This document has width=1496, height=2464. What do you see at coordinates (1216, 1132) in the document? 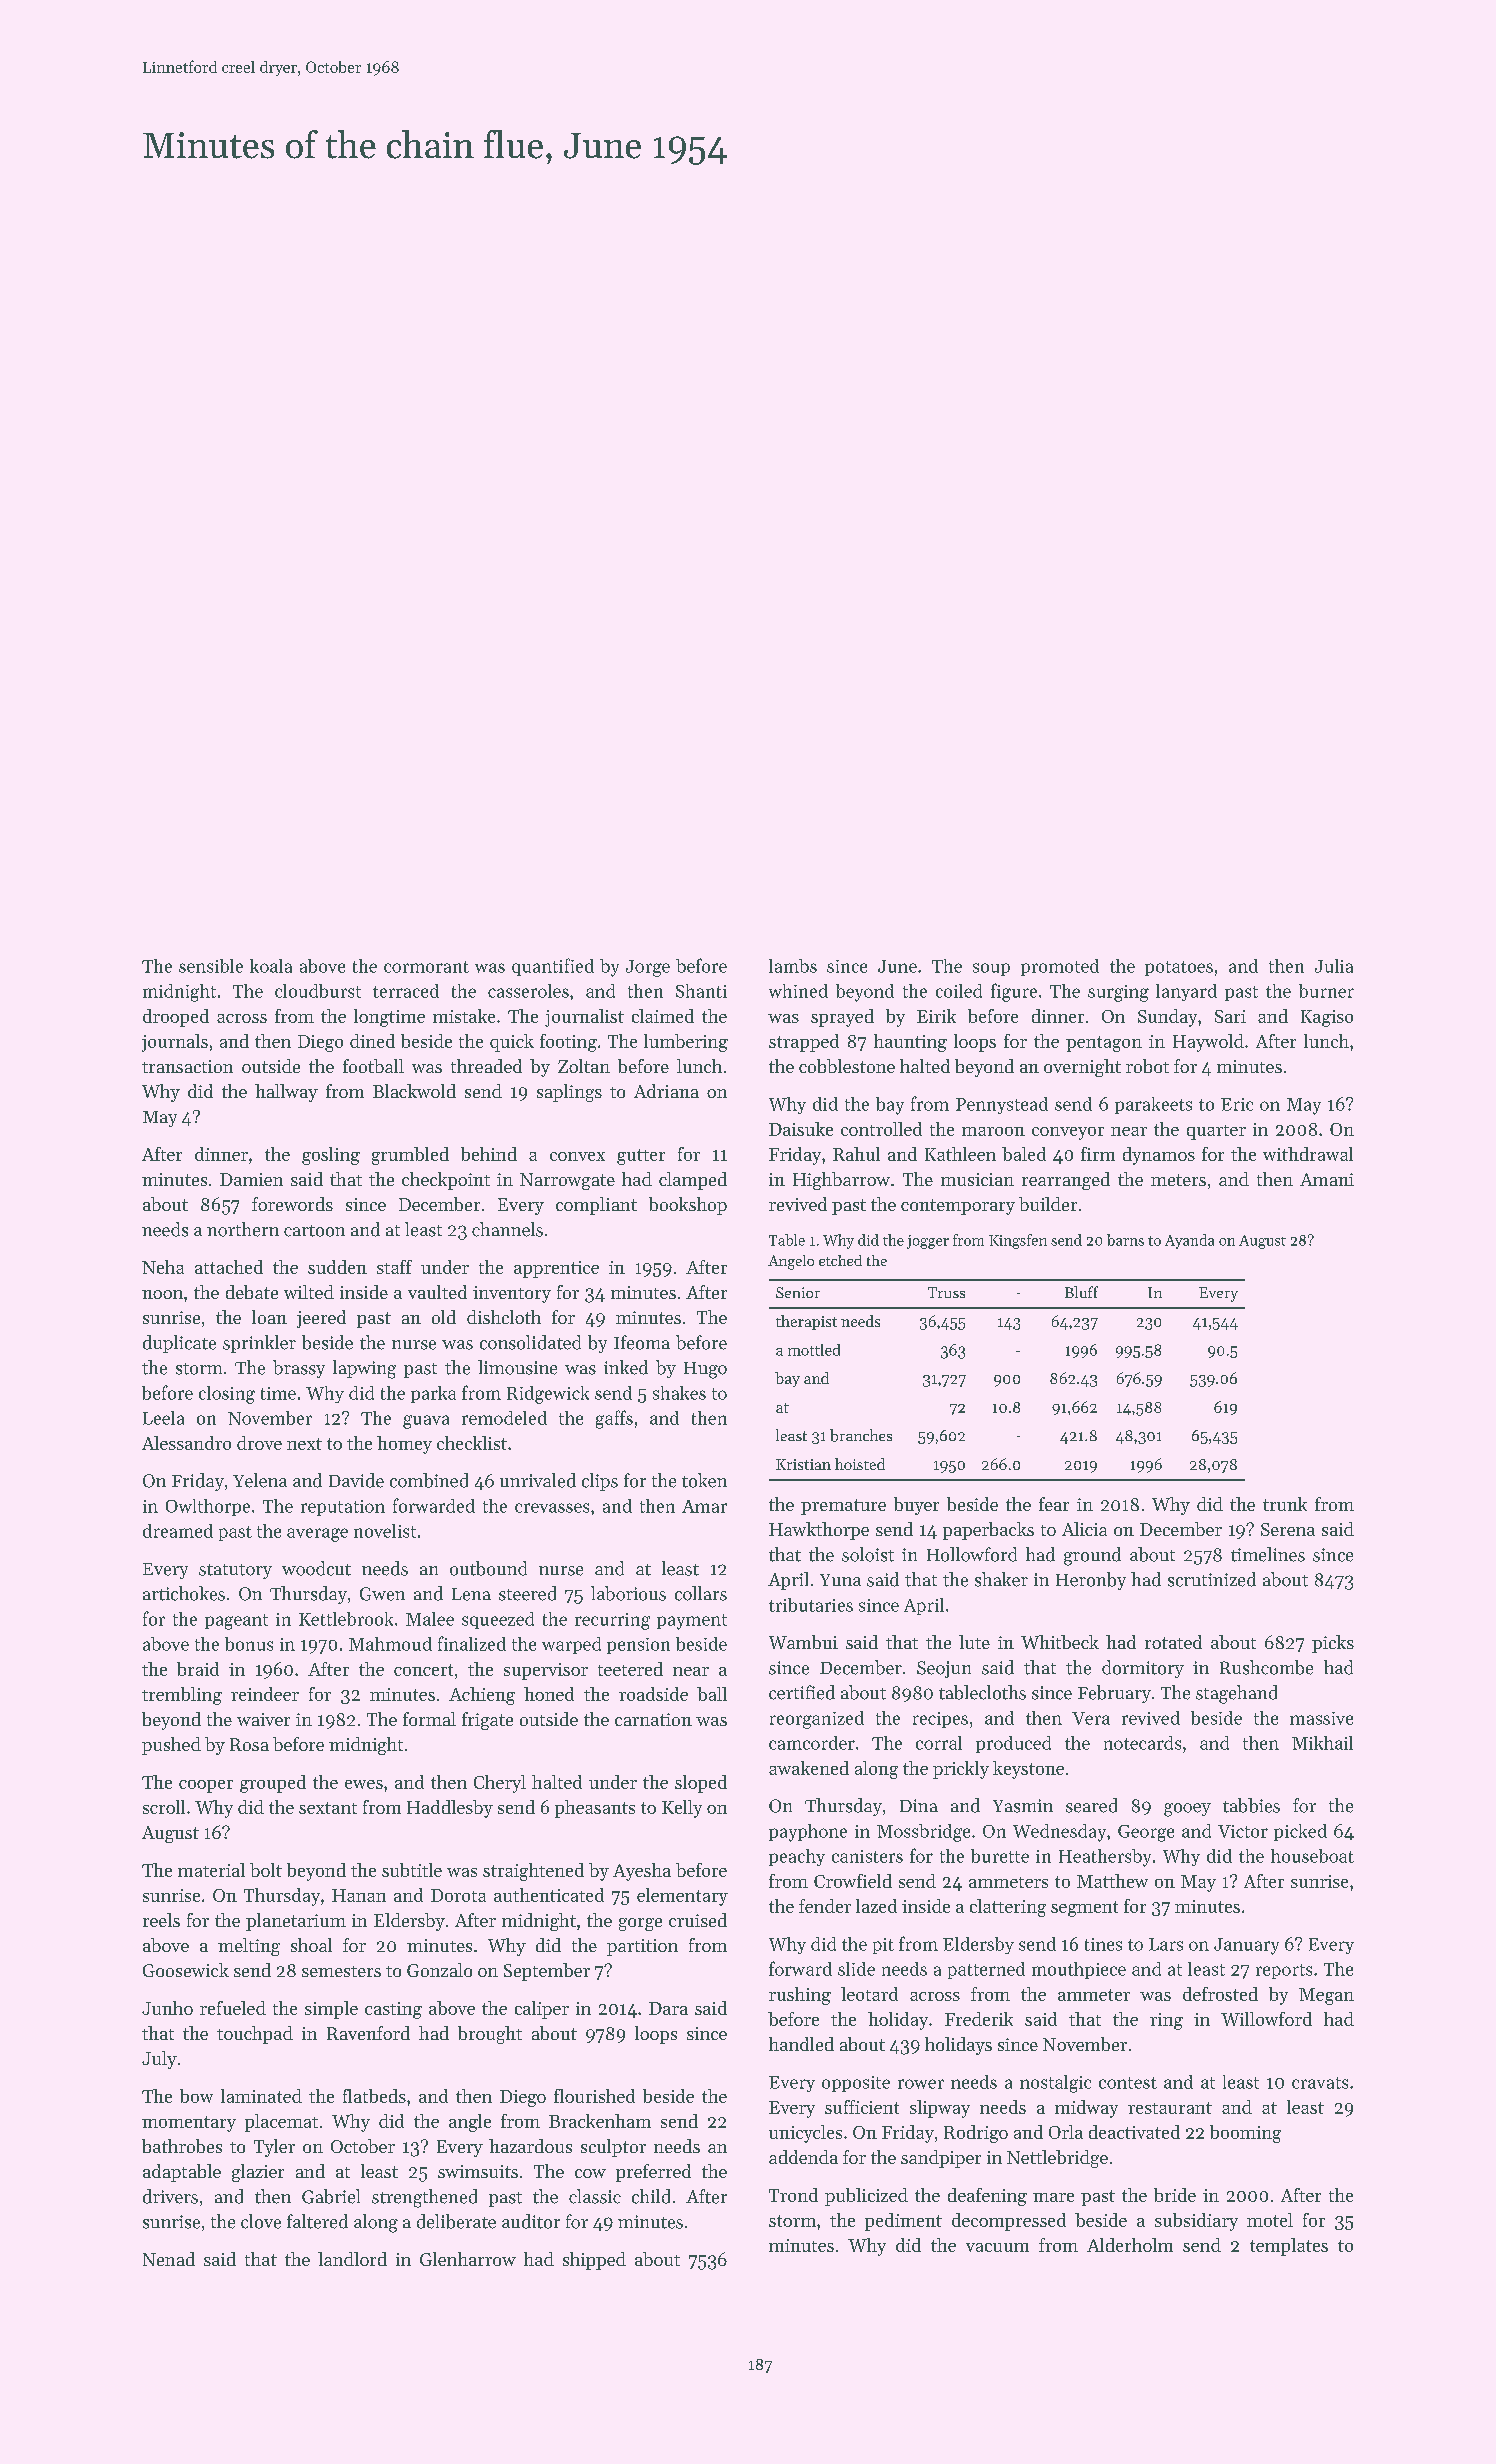
I see `quarter` at bounding box center [1216, 1132].
